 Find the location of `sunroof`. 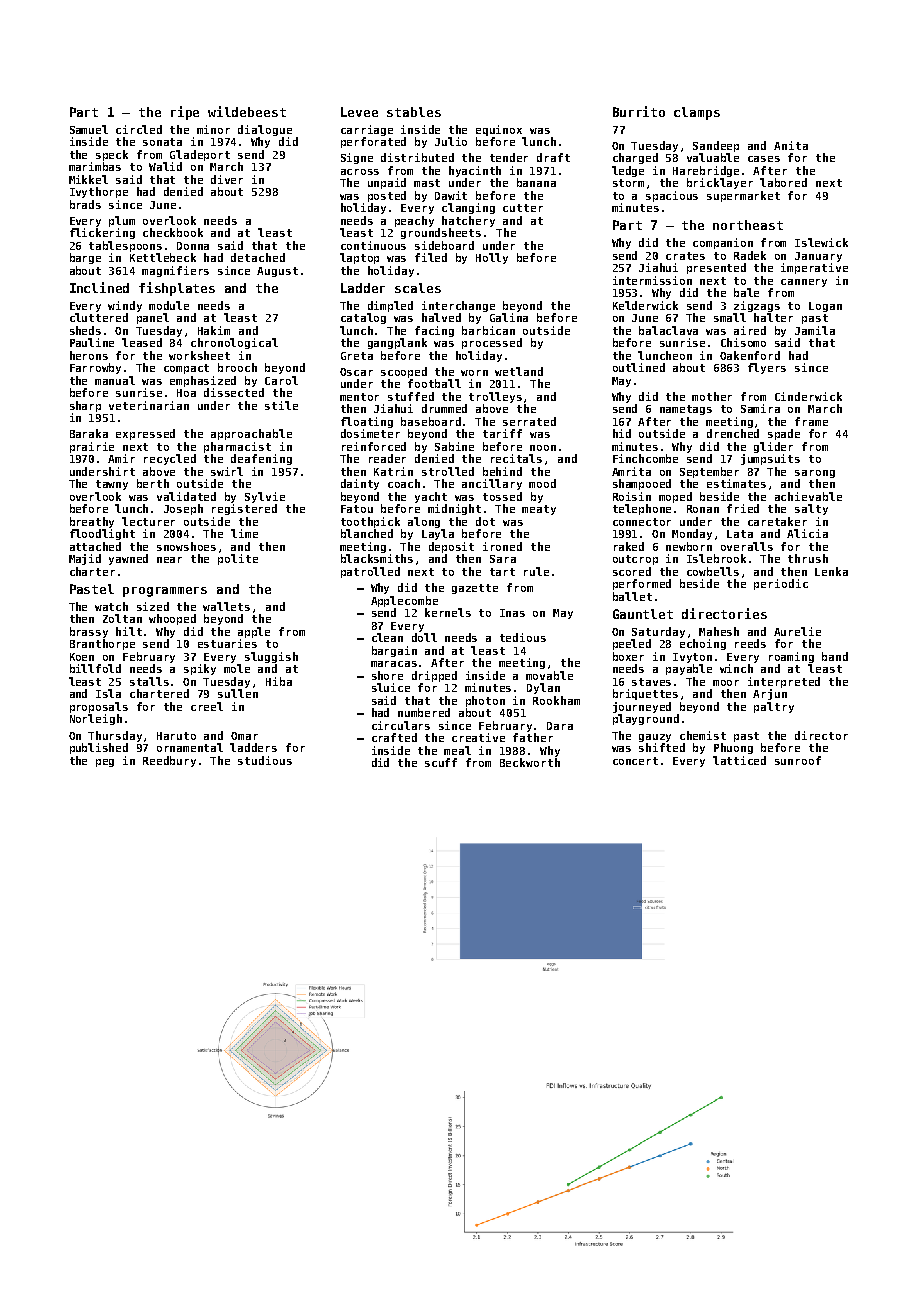

sunroof is located at coordinates (798, 760).
